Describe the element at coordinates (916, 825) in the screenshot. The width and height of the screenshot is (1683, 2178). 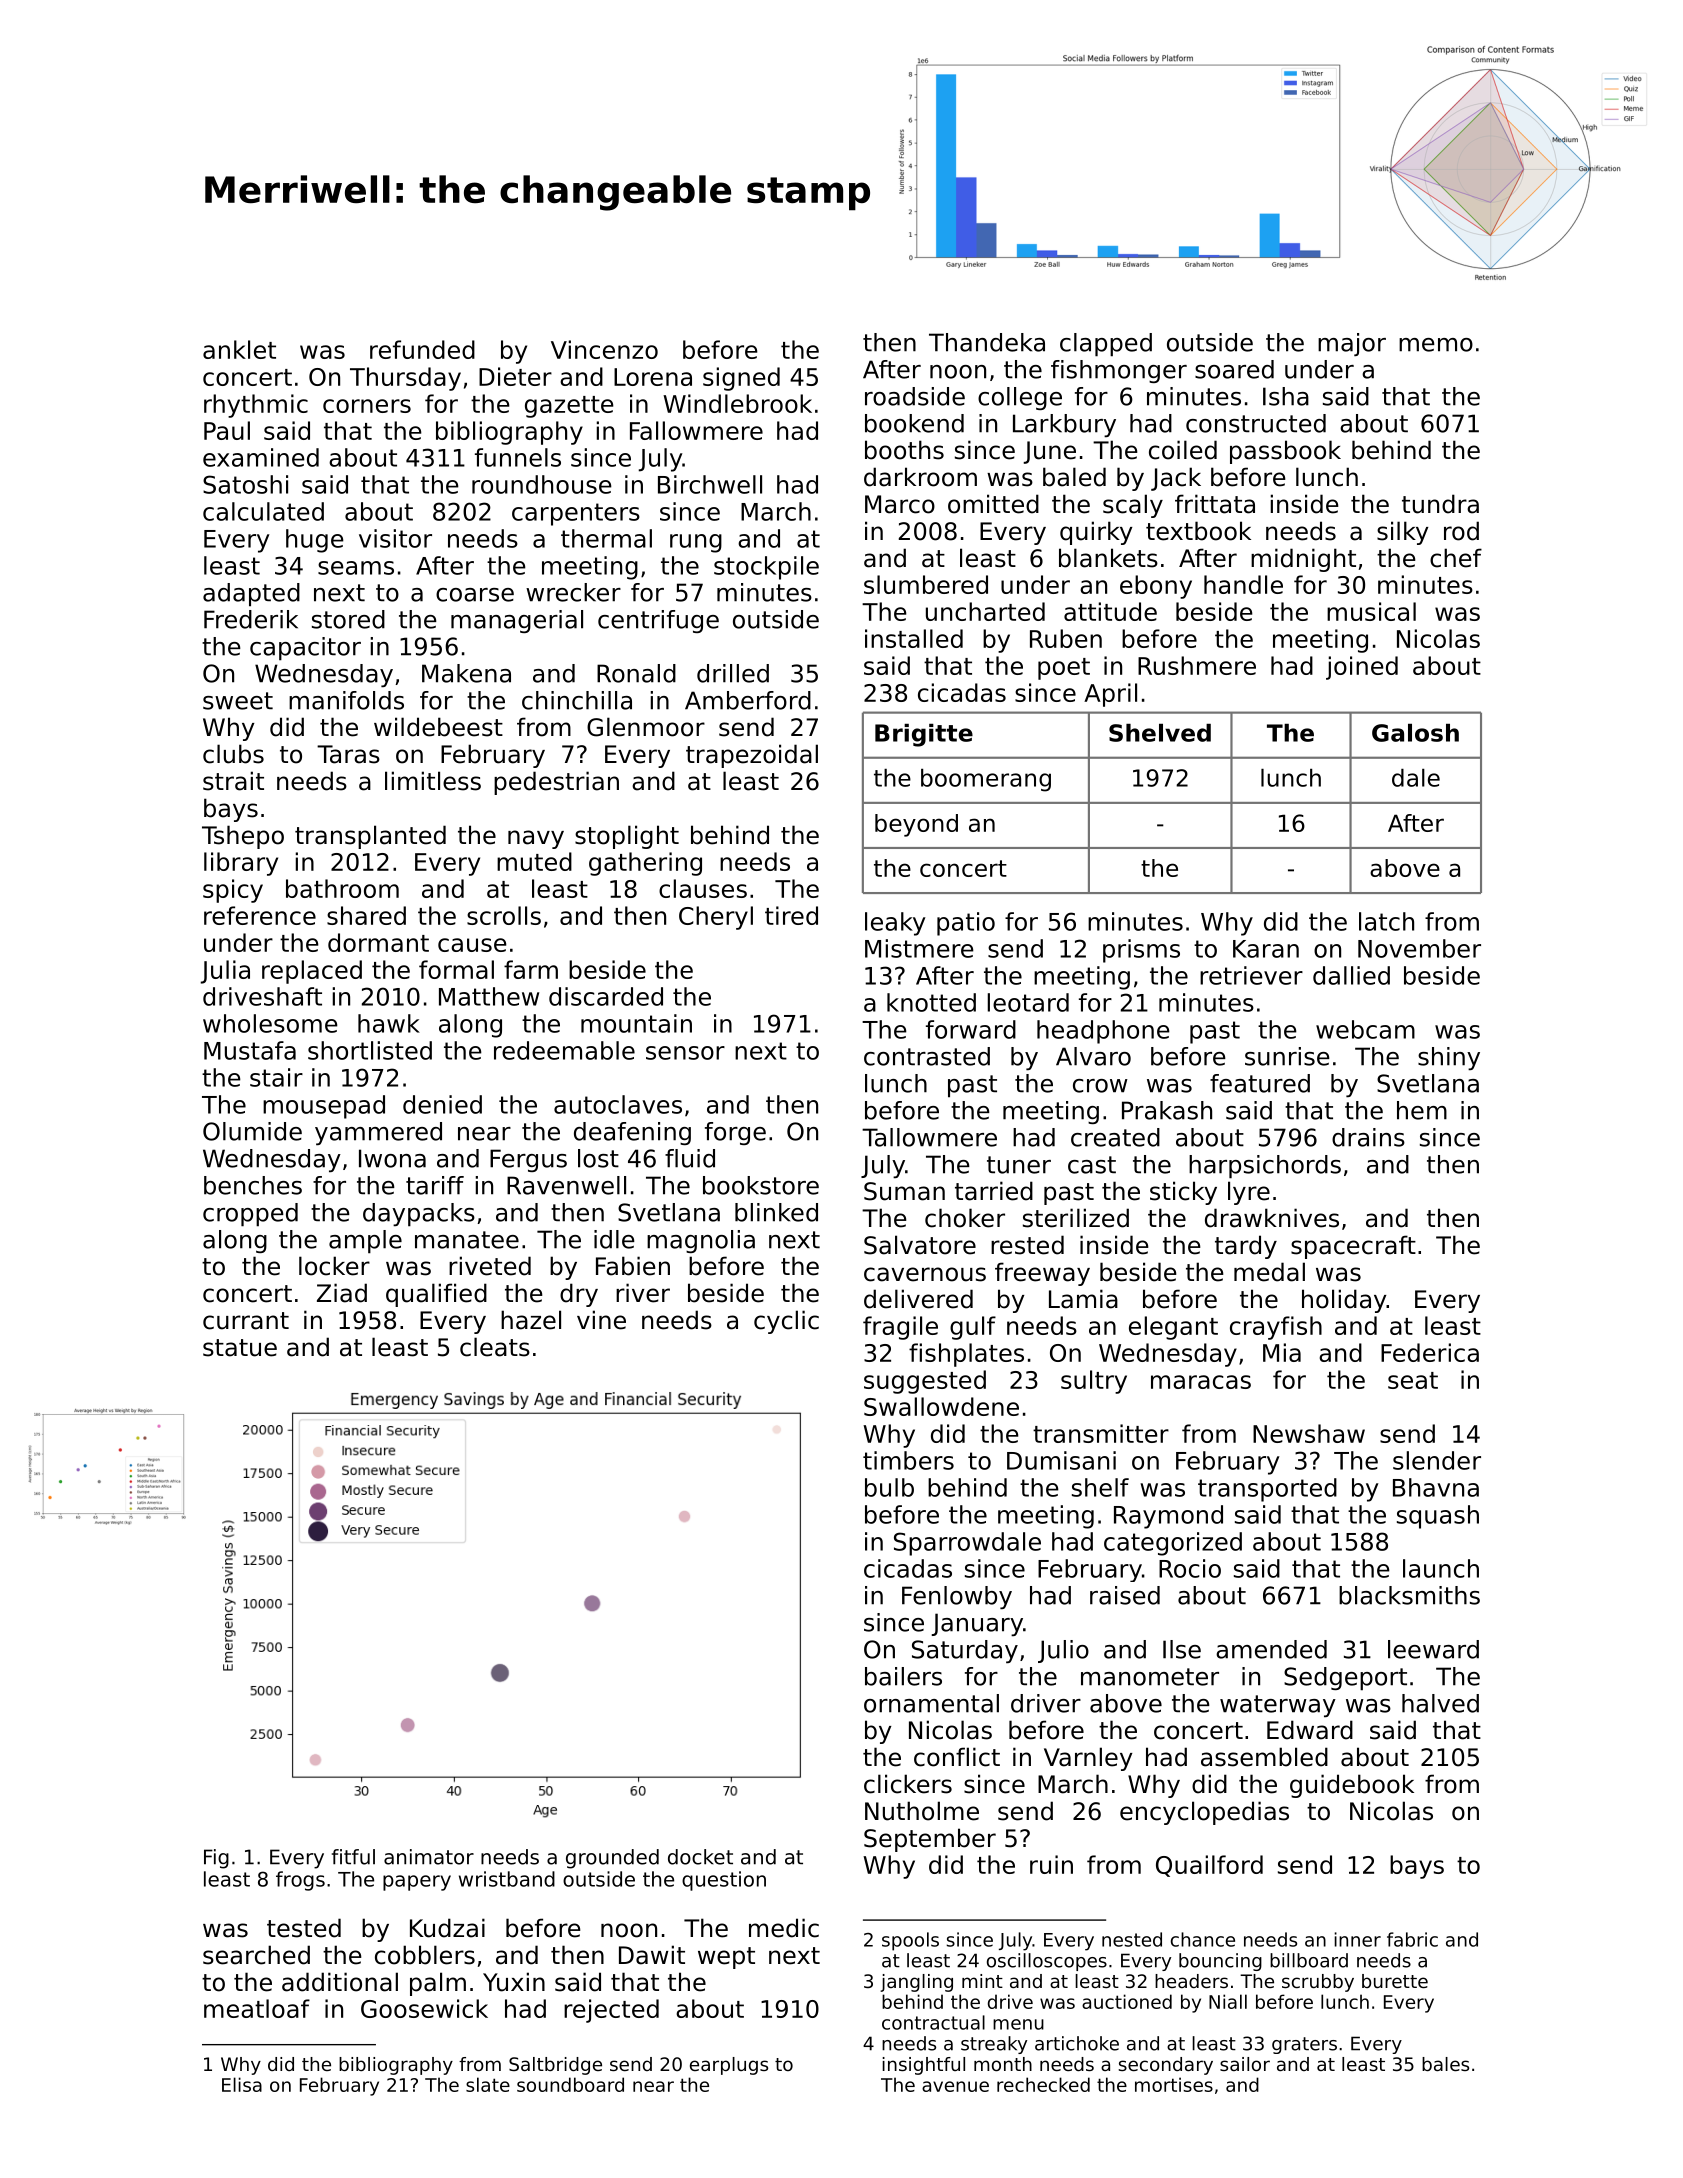
I see `beyond` at that location.
